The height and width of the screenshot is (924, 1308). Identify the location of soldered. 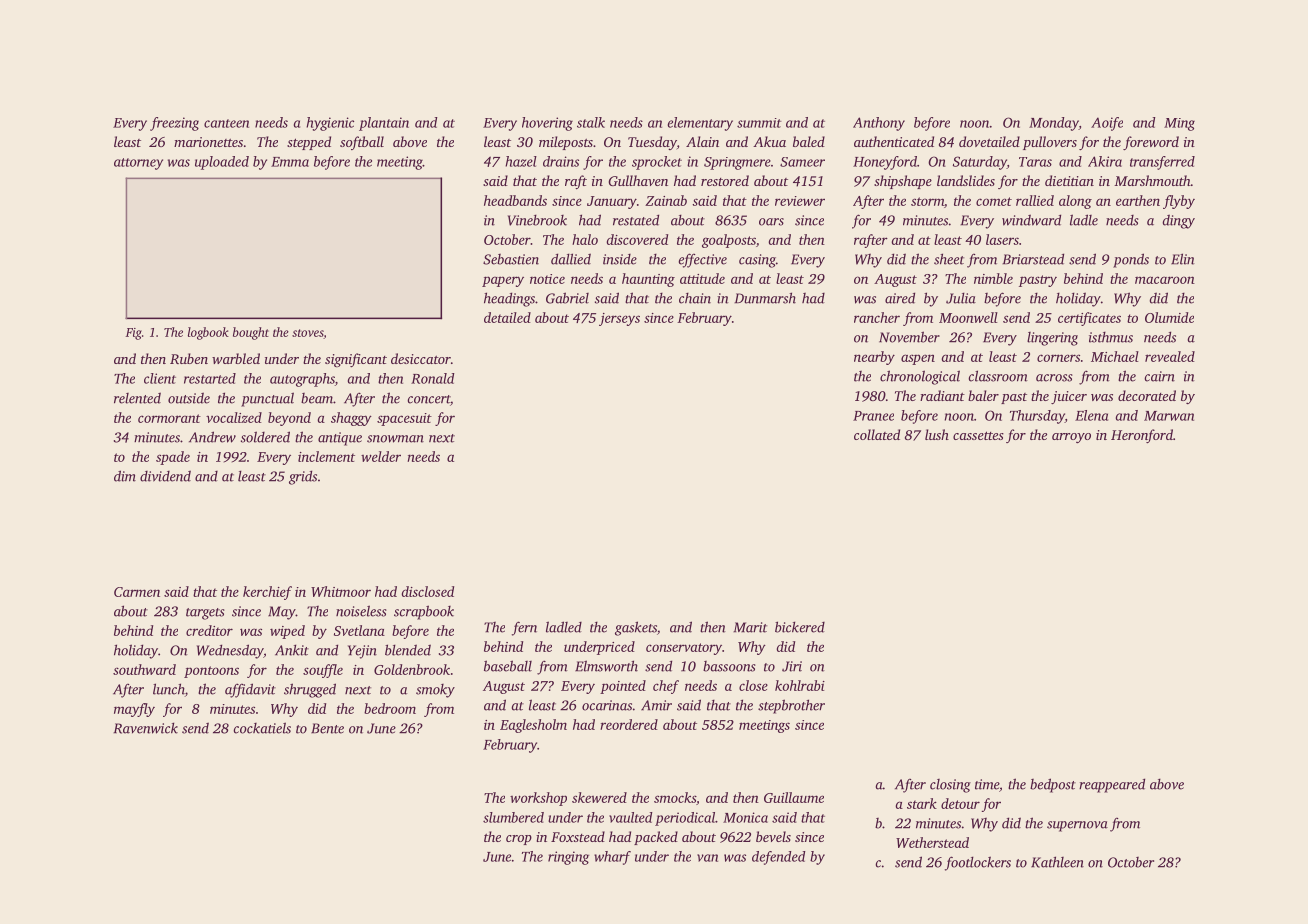
(265, 437).
